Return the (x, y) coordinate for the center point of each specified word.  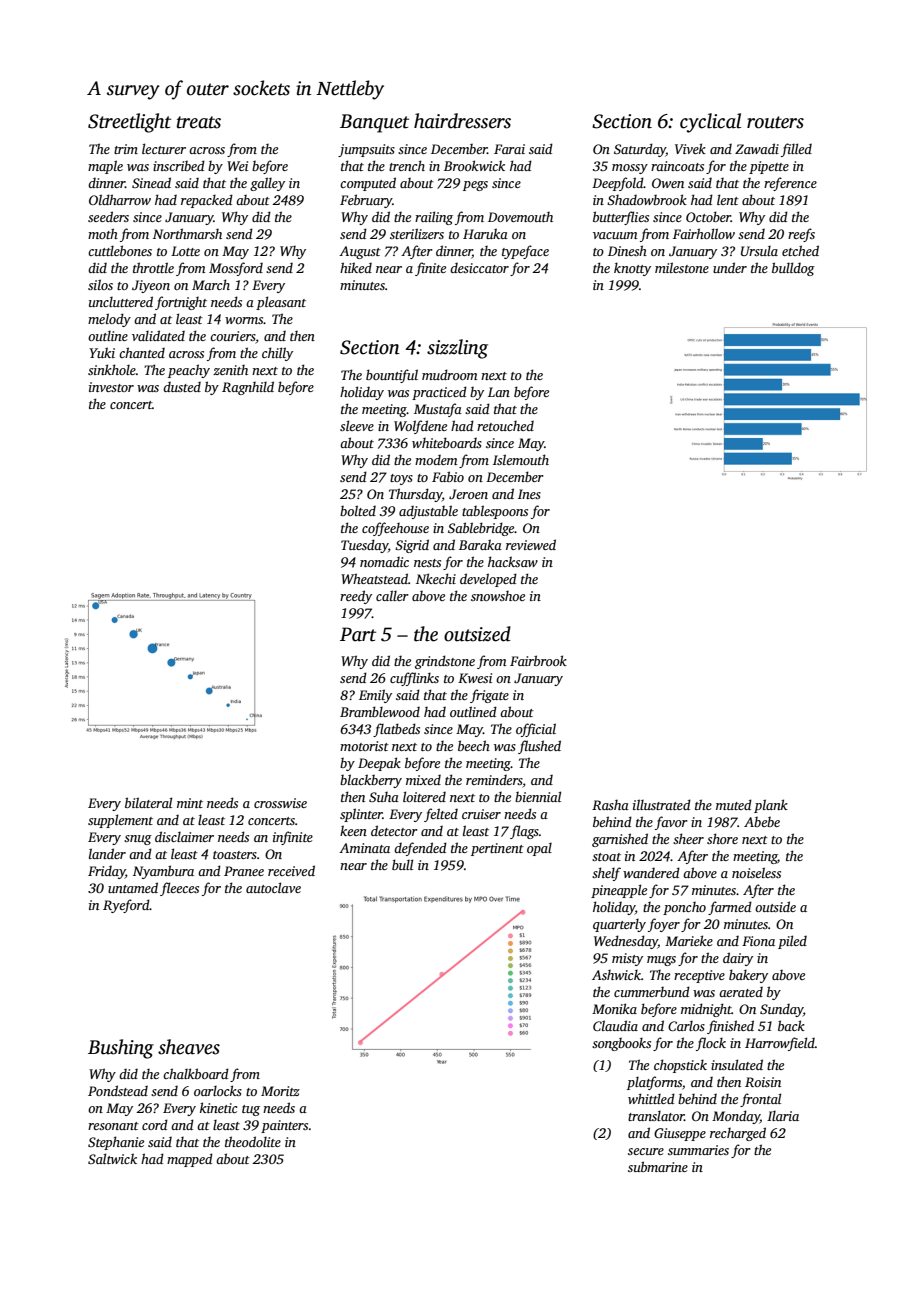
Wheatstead (374, 578)
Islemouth (521, 459)
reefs (801, 235)
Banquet (374, 123)
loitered (424, 796)
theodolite (253, 1141)
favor (671, 823)
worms (244, 320)
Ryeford (126, 906)
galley (267, 184)
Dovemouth (520, 217)
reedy (356, 597)
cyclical (710, 123)
